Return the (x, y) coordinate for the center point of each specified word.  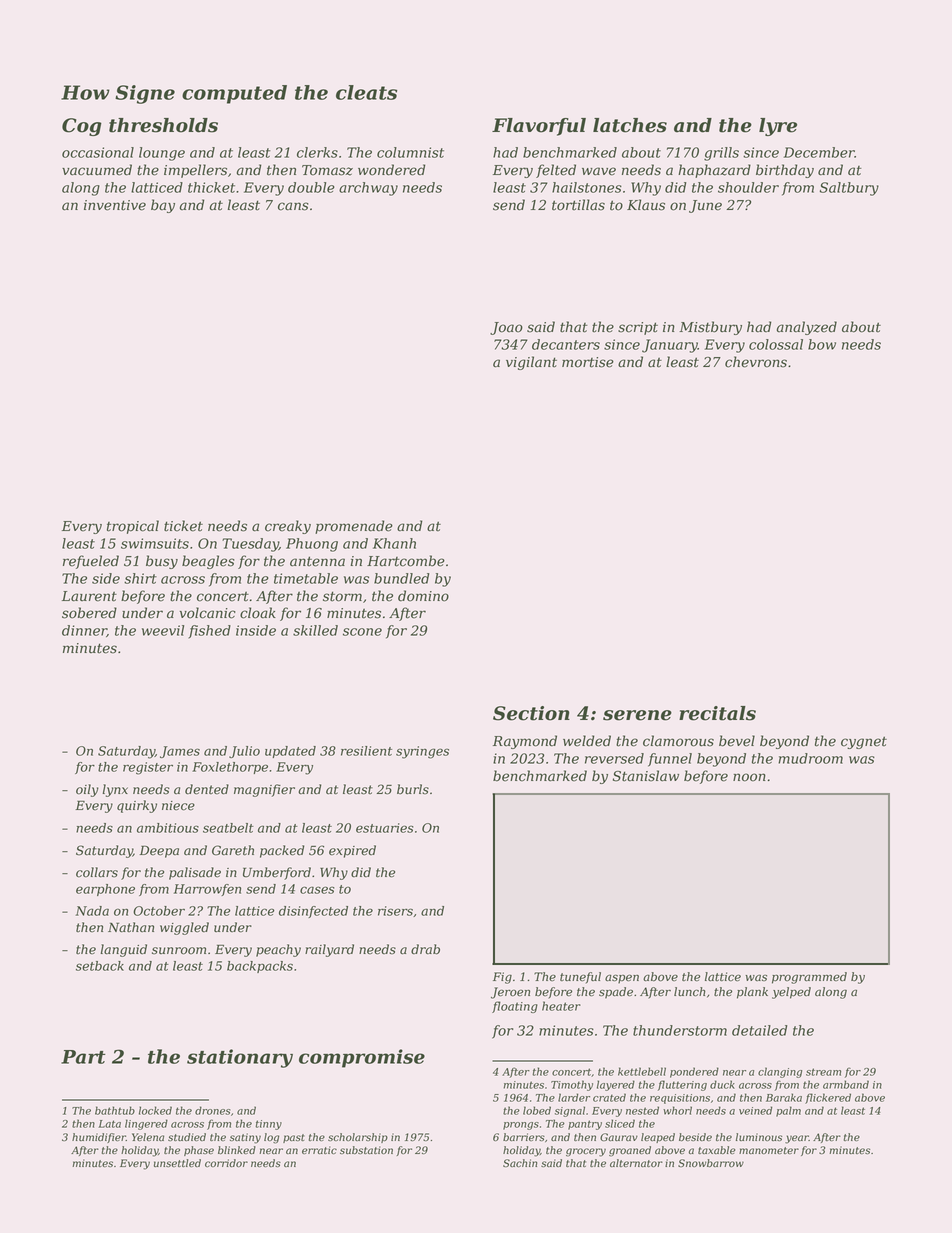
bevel (737, 741)
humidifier (99, 1138)
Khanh (394, 543)
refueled (91, 562)
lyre (778, 127)
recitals (717, 713)
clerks (317, 152)
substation (366, 1150)
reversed (614, 758)
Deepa (159, 851)
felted (556, 171)
